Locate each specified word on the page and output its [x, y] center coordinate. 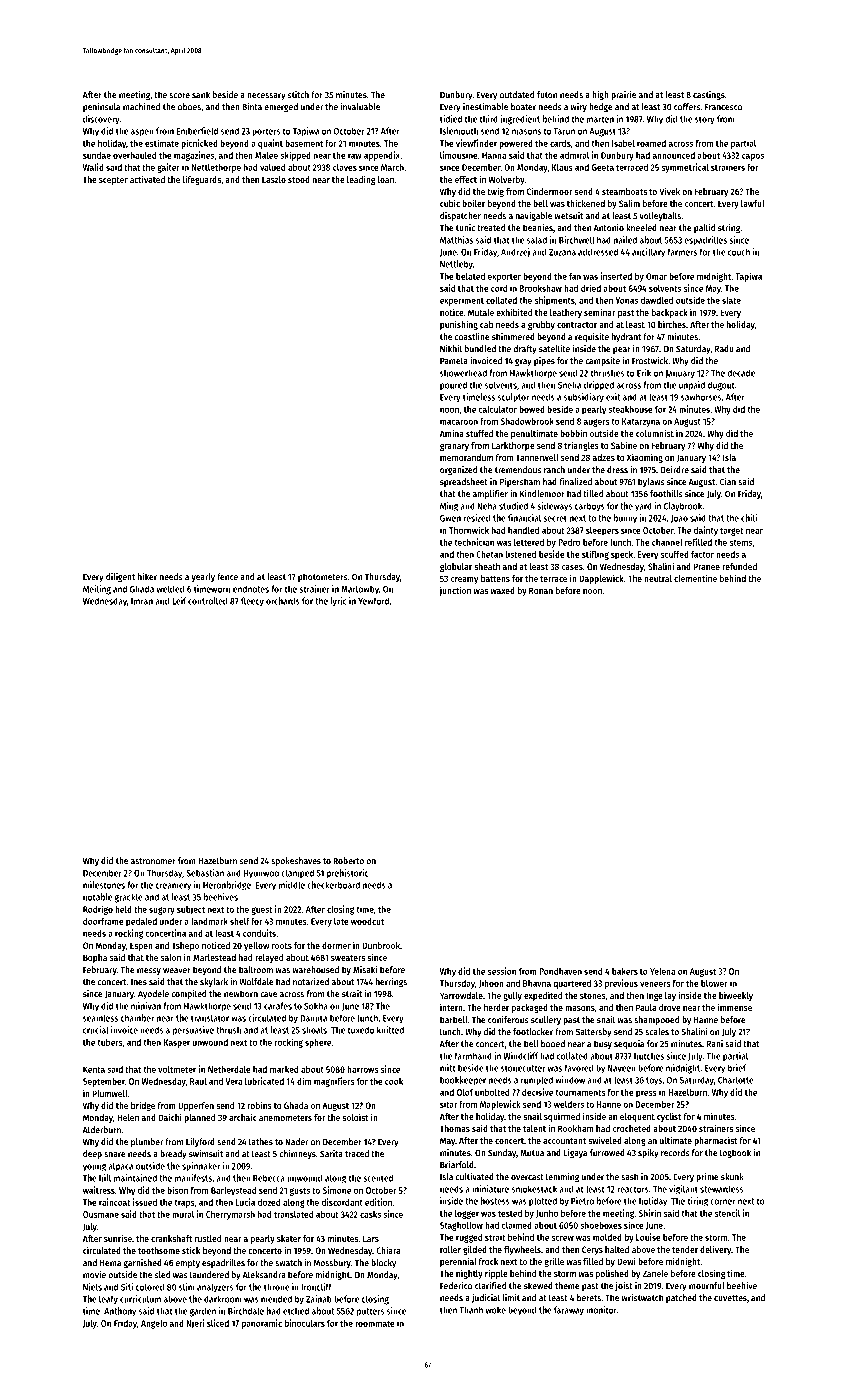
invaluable [360, 107]
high [600, 96]
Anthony [120, 1312]
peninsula [101, 107]
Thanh [471, 1310]
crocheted [632, 1128]
